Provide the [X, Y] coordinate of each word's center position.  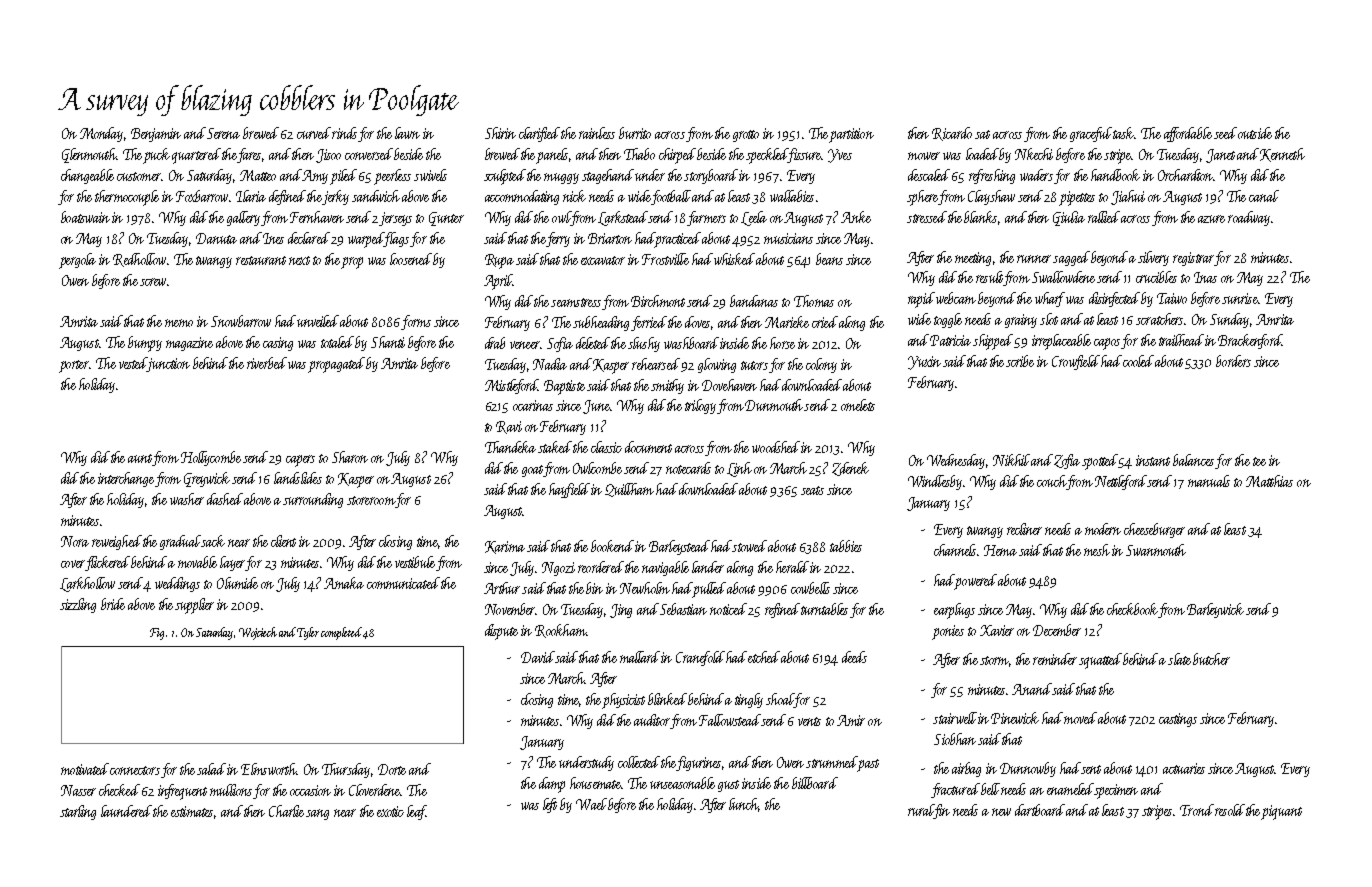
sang [317, 814]
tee [1259, 461]
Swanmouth [1156, 550]
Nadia [550, 364]
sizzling [78, 605]
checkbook [1132, 609]
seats [812, 490]
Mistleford [511, 386]
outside [1255, 133]
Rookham [560, 631]
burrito [635, 133]
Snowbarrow [241, 321]
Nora [75, 541]
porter [74, 366]
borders [1233, 361]
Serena [223, 133]
